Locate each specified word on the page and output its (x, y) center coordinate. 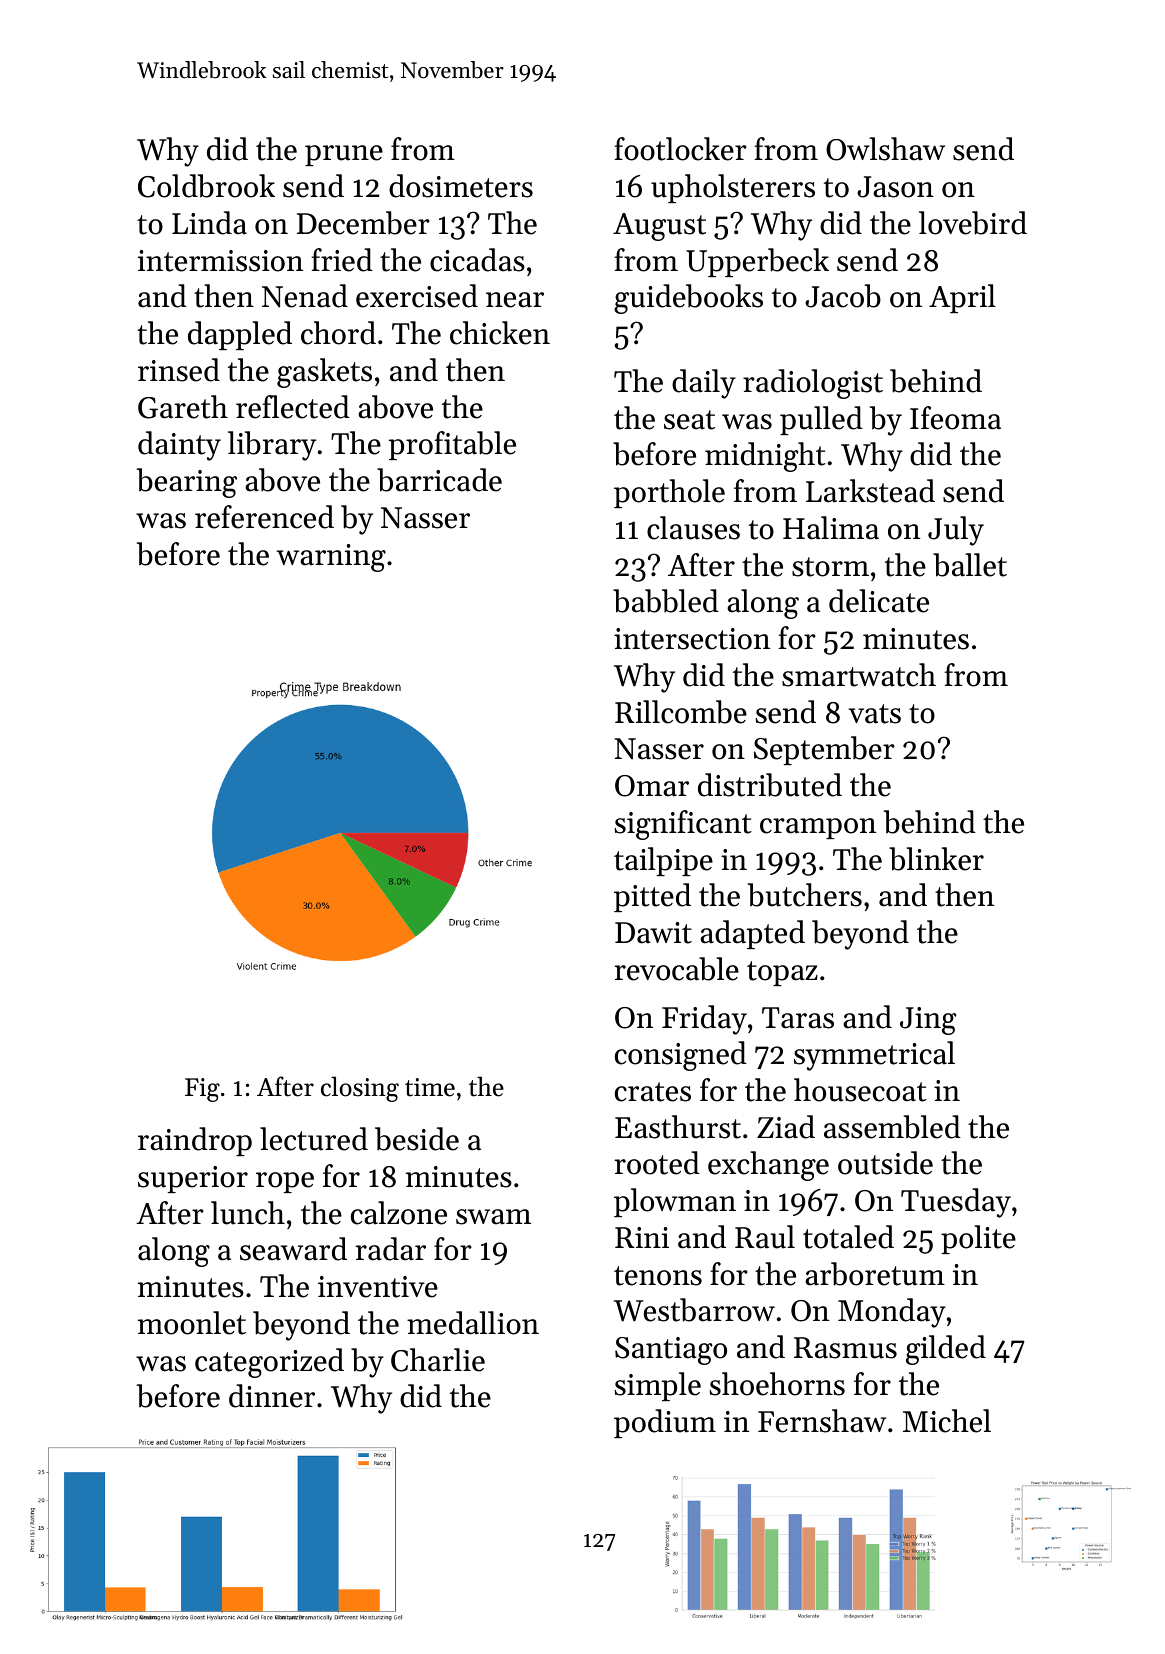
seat (689, 420)
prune (344, 155)
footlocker (680, 149)
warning (331, 558)
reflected (293, 407)
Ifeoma (955, 418)
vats (874, 714)
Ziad (786, 1127)
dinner (272, 1396)
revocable (677, 969)
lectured (314, 1139)
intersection (692, 639)
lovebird (973, 223)
